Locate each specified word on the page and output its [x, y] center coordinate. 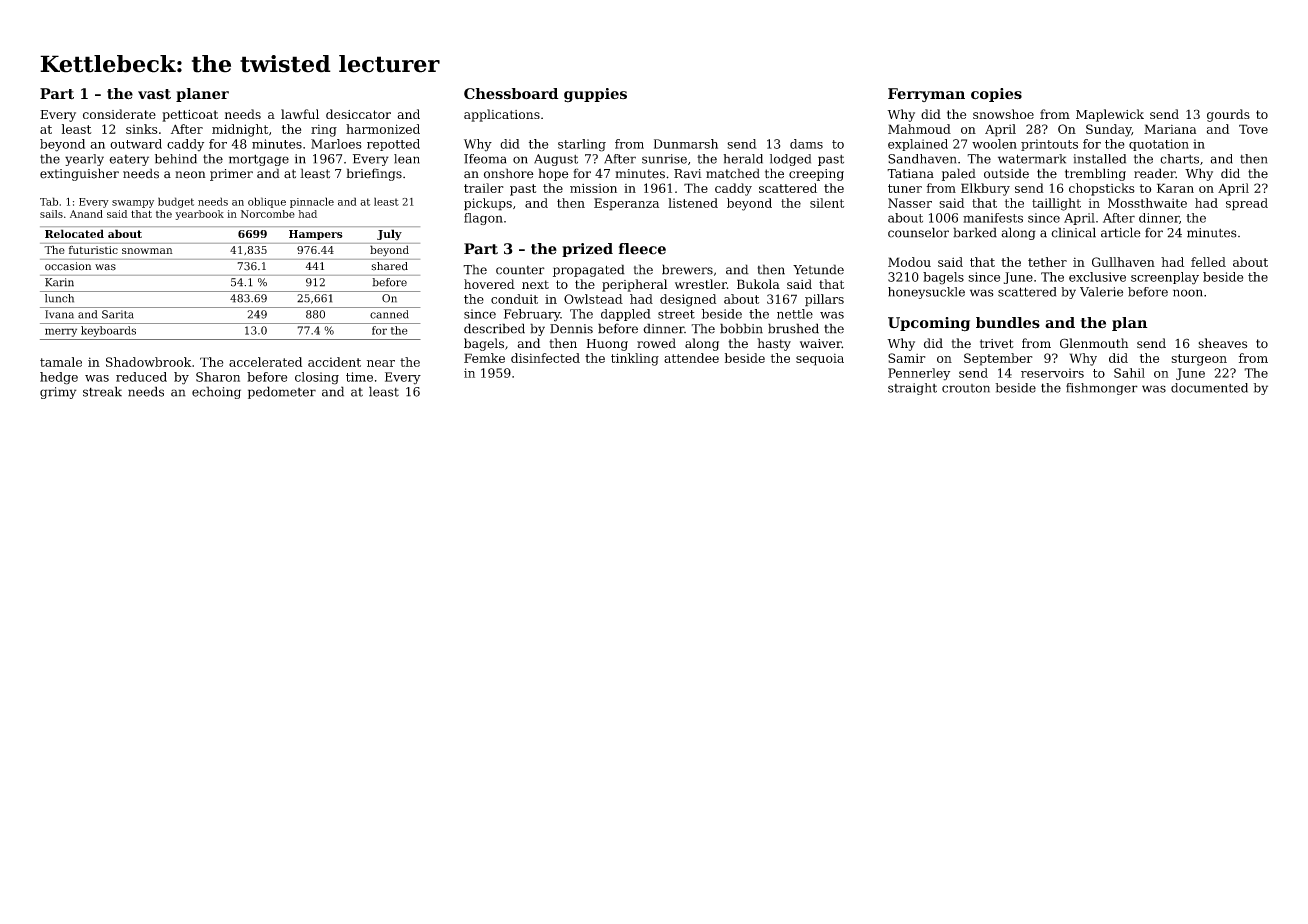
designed [688, 300]
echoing [216, 392]
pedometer [282, 392]
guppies [595, 95]
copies [996, 95]
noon [1188, 293]
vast [154, 94]
